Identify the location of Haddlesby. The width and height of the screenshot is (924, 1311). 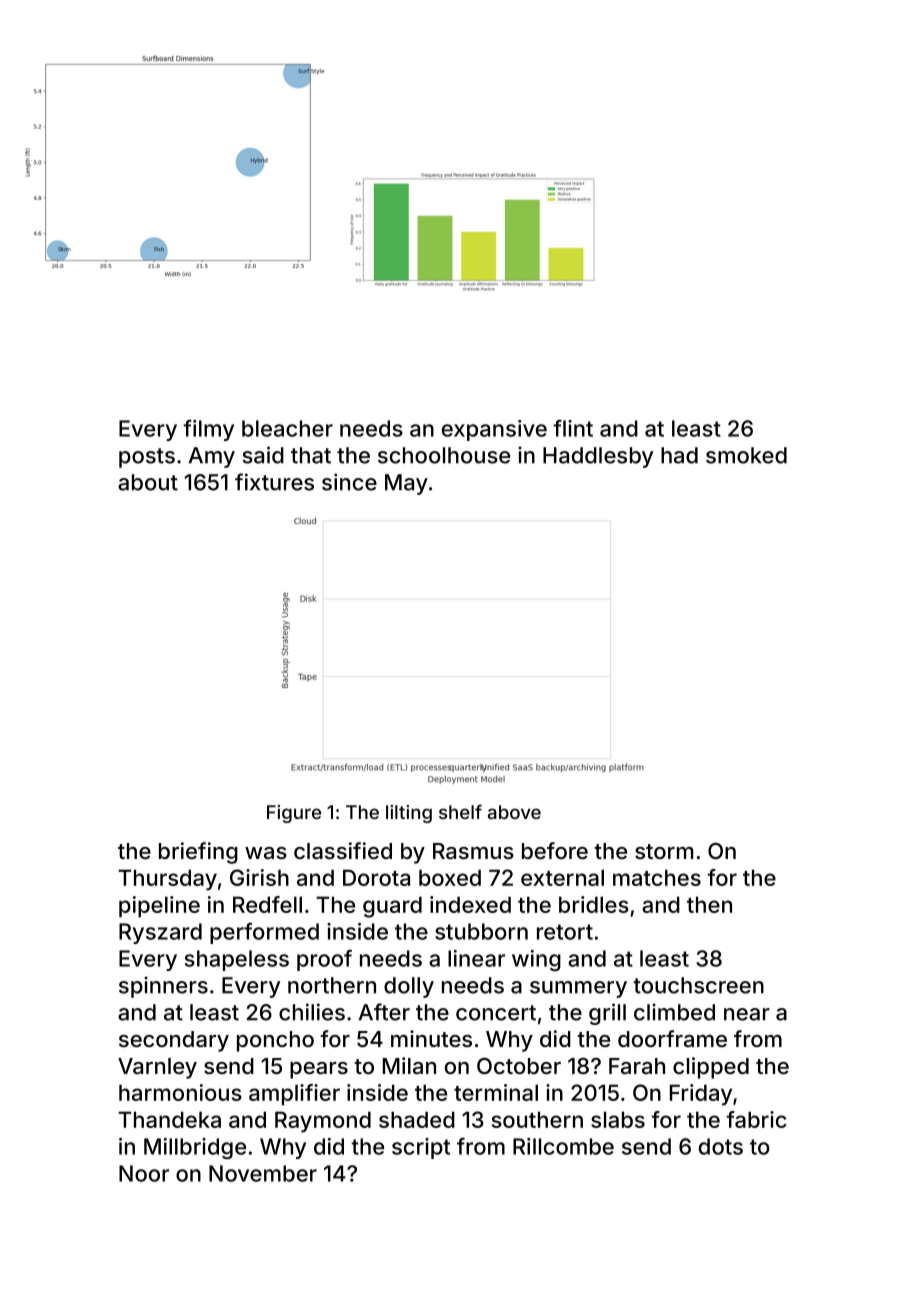
(598, 457).
